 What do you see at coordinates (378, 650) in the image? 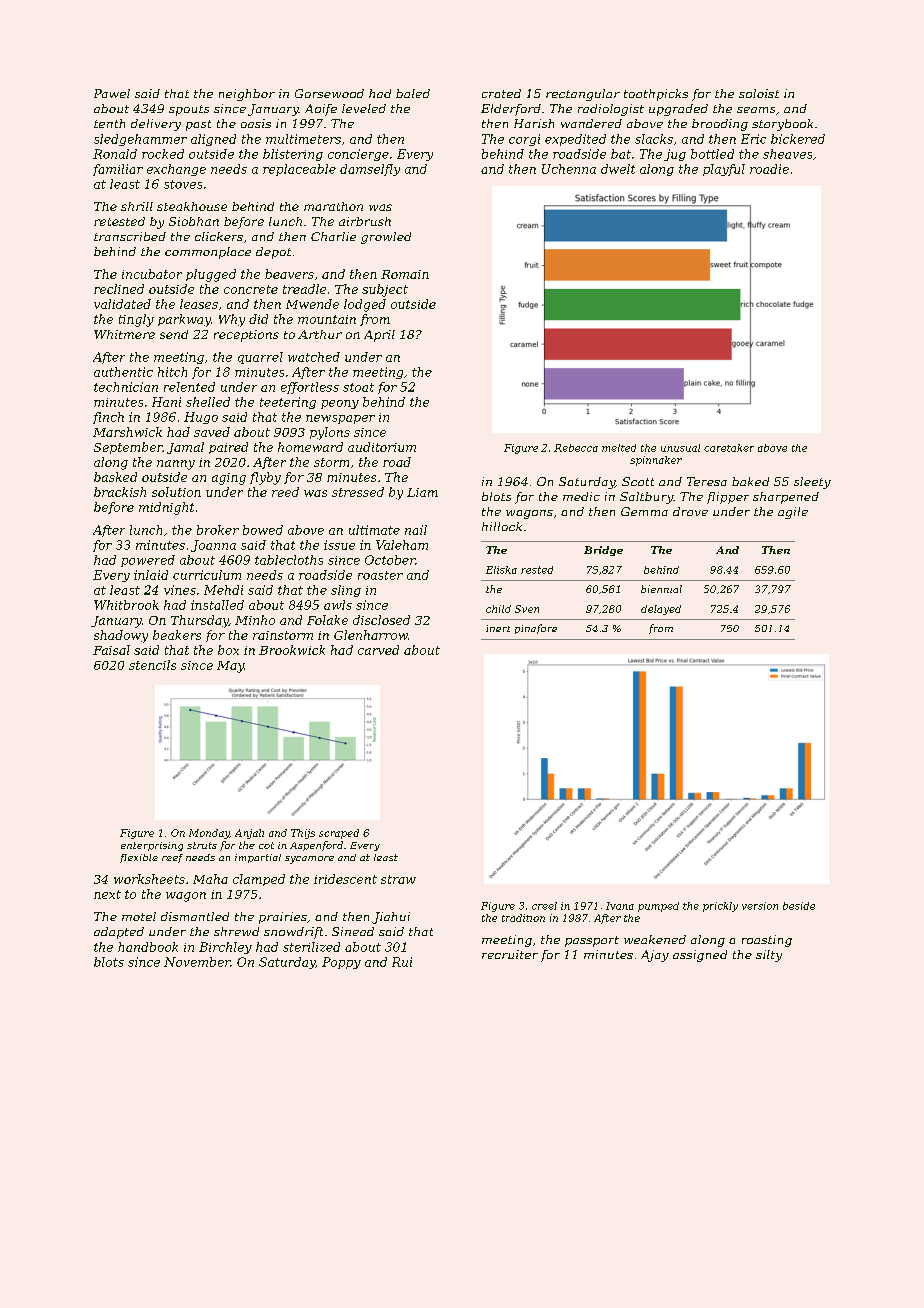
I see `carved` at bounding box center [378, 650].
